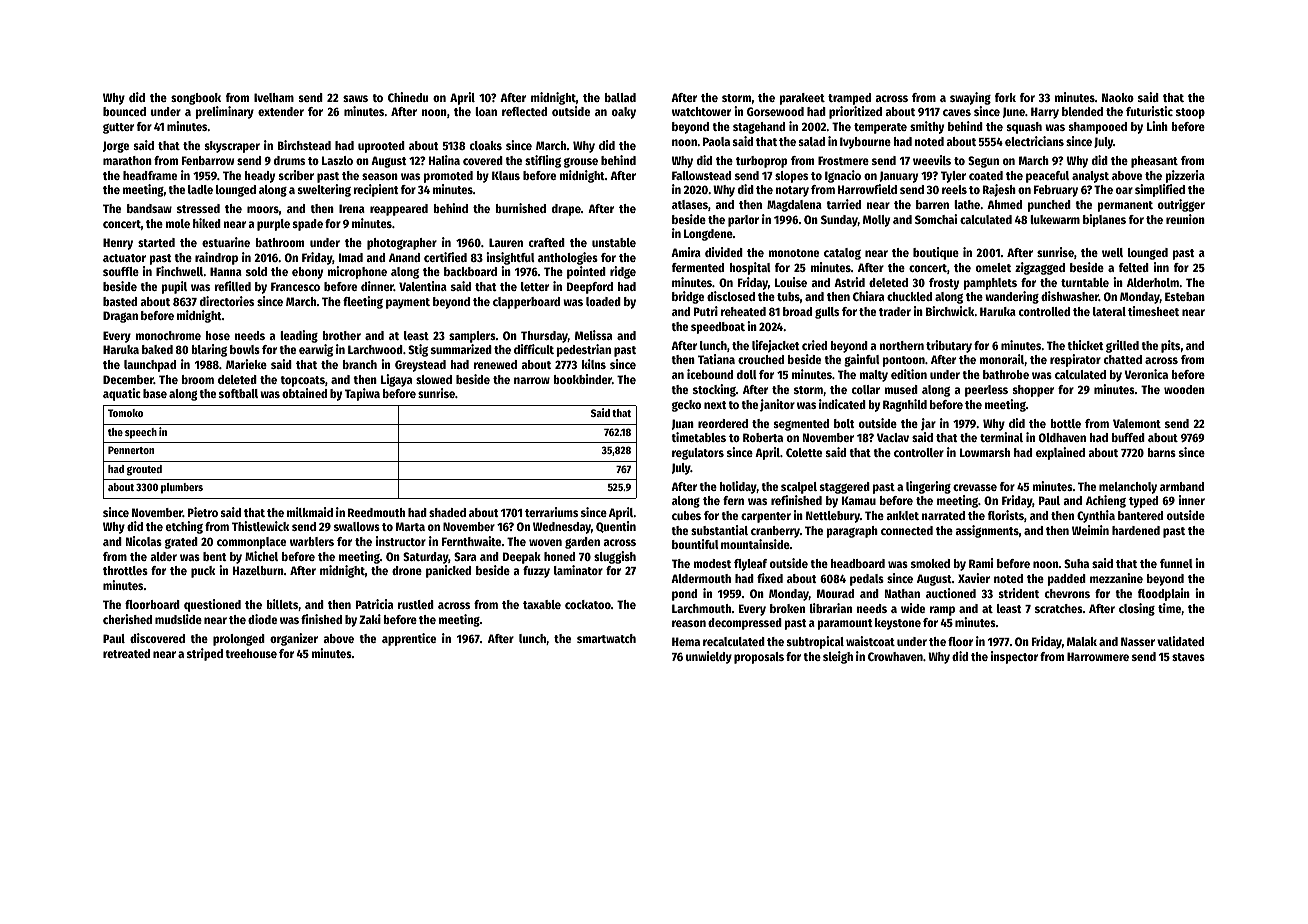 This document has width=1308, height=924. Describe the element at coordinates (743, 221) in the document. I see `parlor` at that location.
